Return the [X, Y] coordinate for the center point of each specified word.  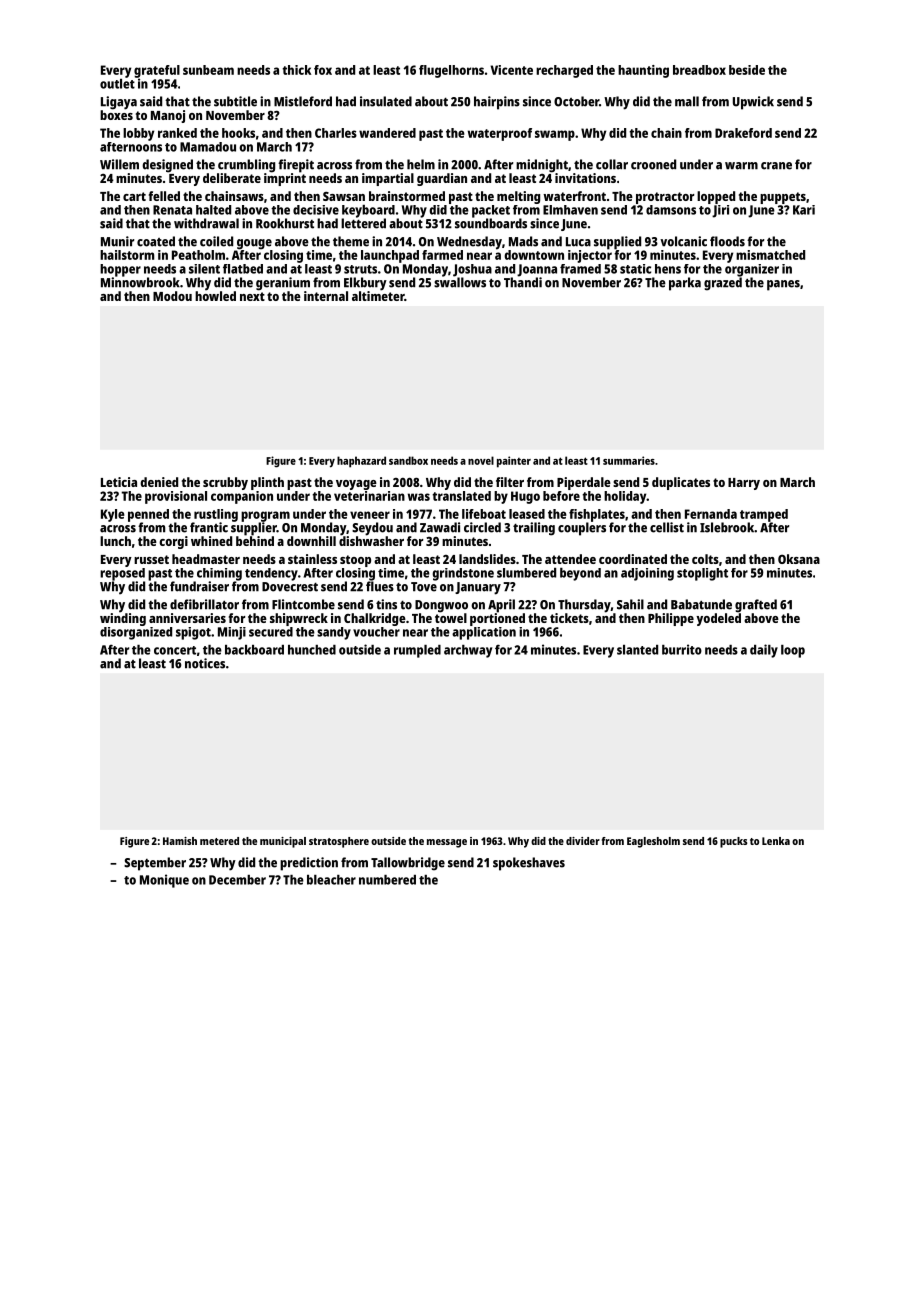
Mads [523, 241]
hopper [120, 270]
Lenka [776, 841]
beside [747, 70]
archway [468, 651]
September [155, 864]
